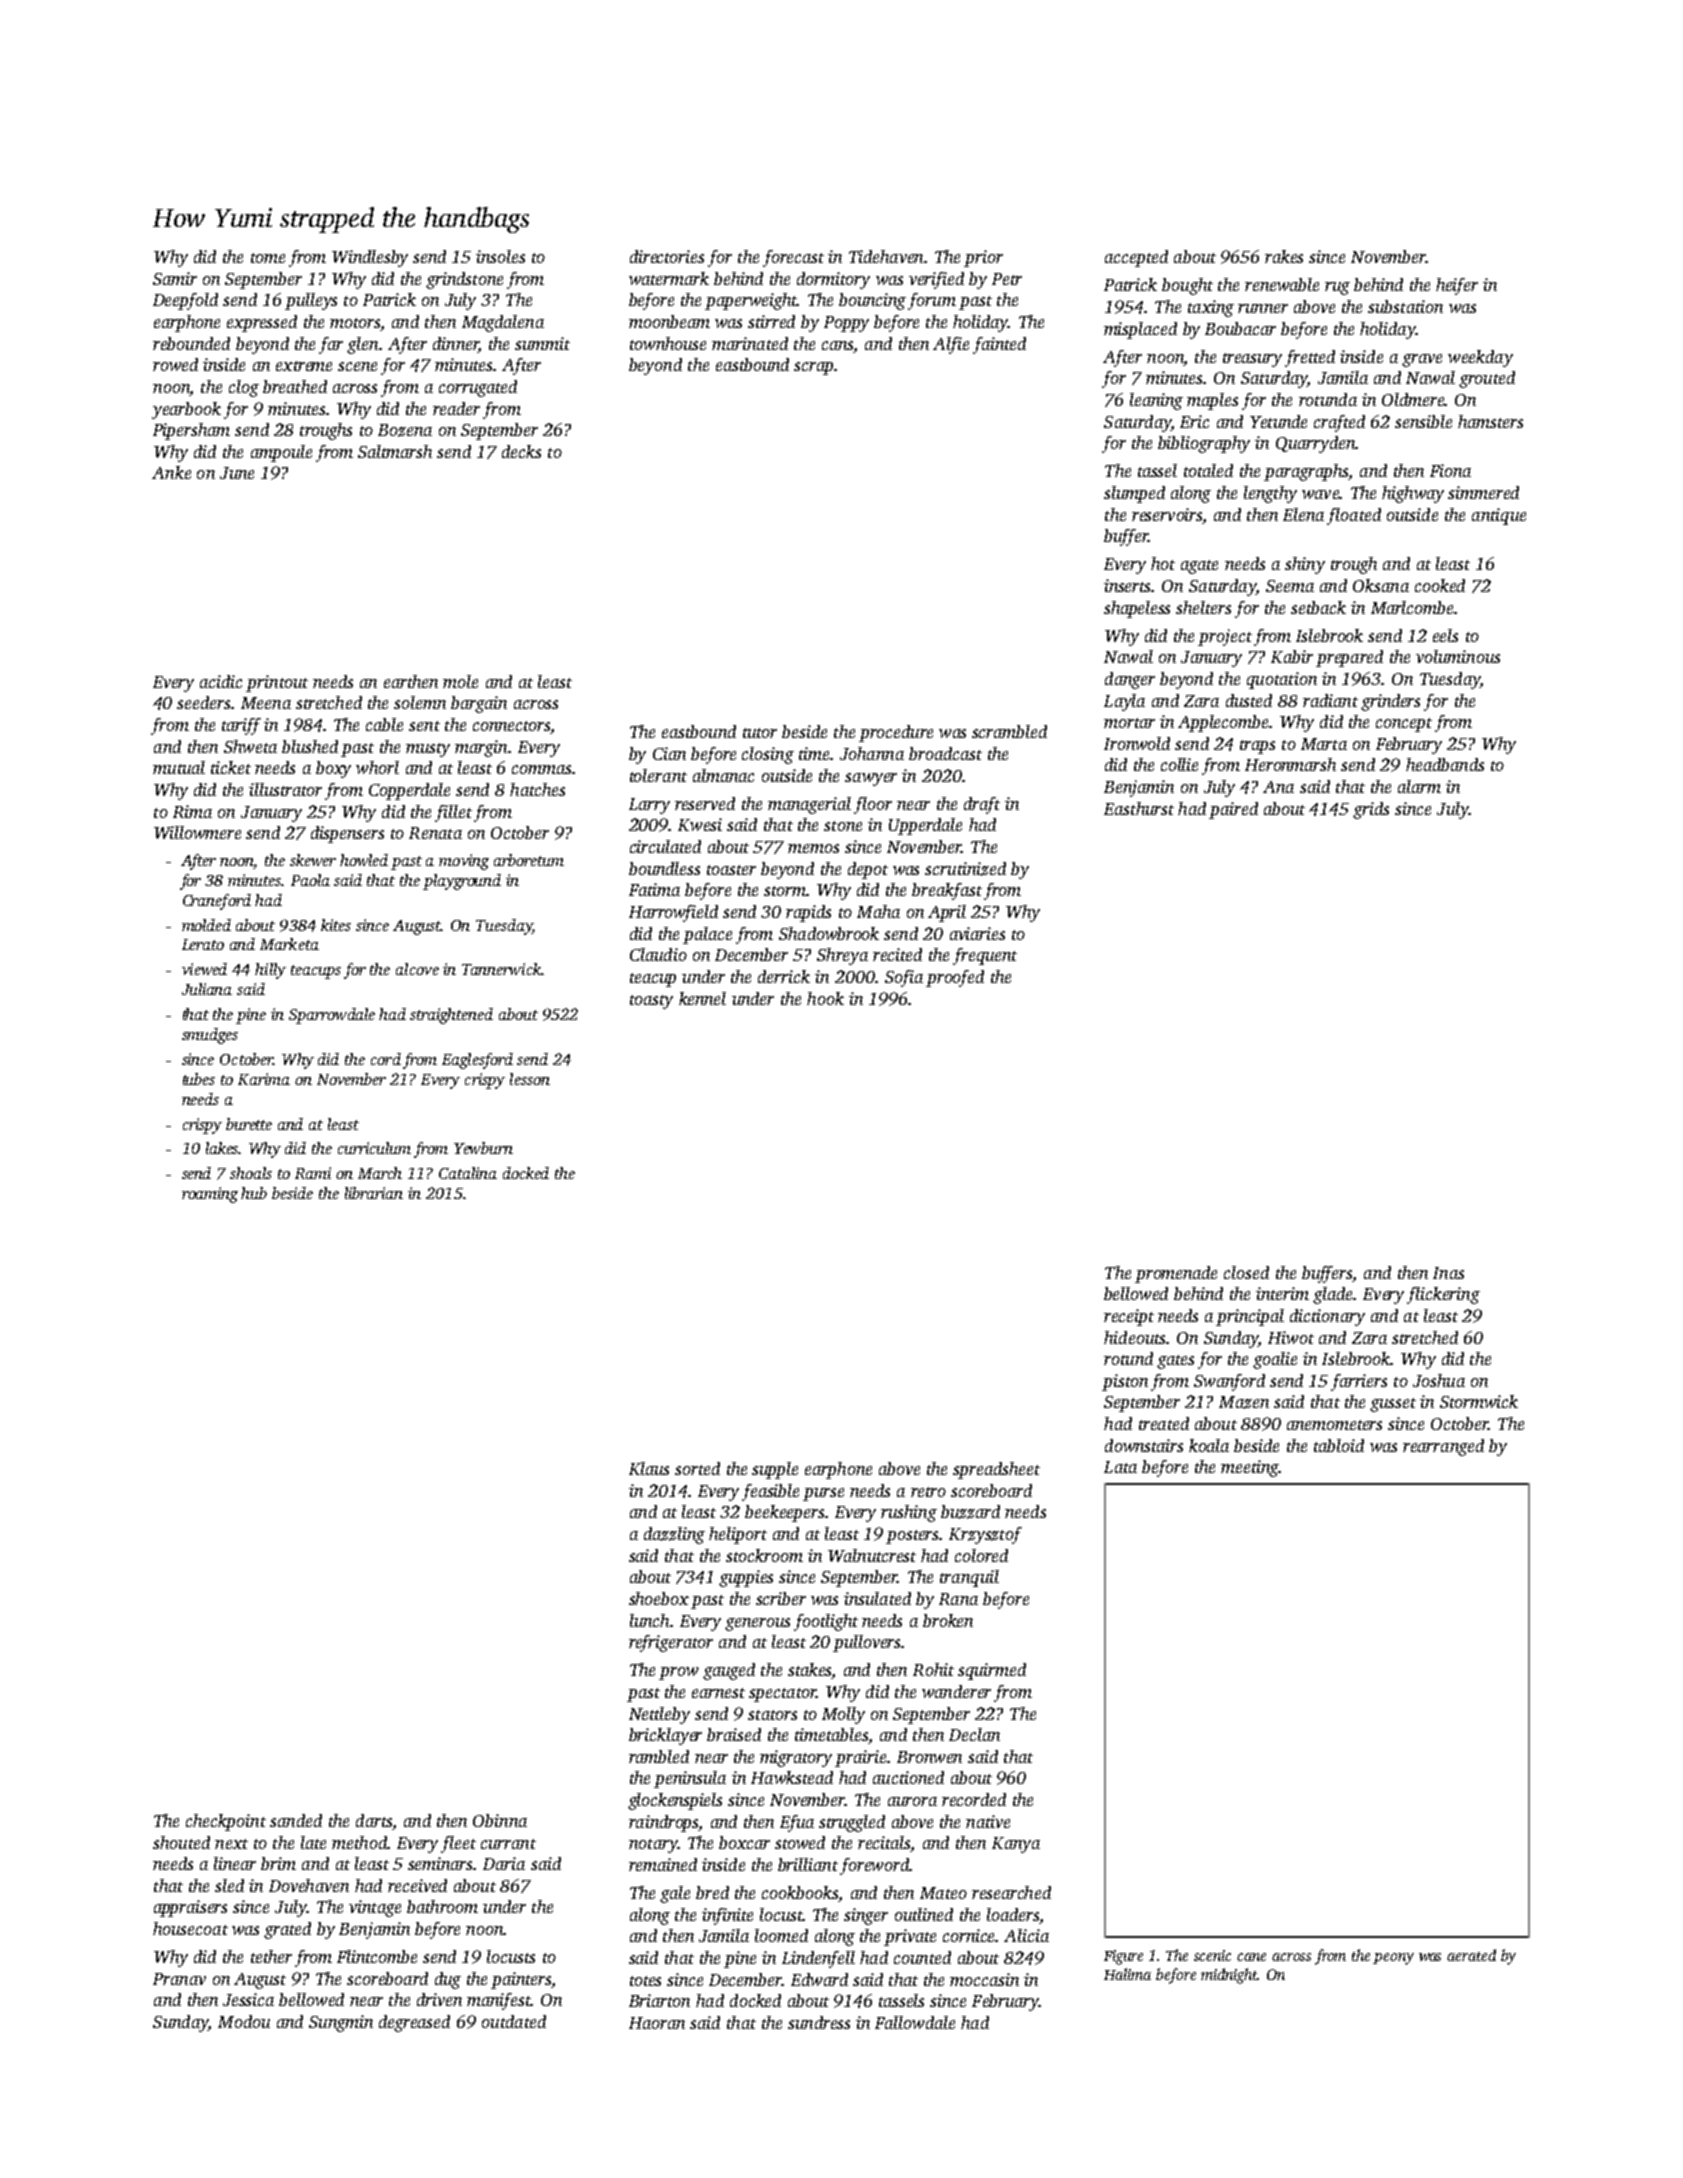 The width and height of the screenshot is (1683, 2178). What do you see at coordinates (1284, 256) in the screenshot?
I see `rakes` at bounding box center [1284, 256].
